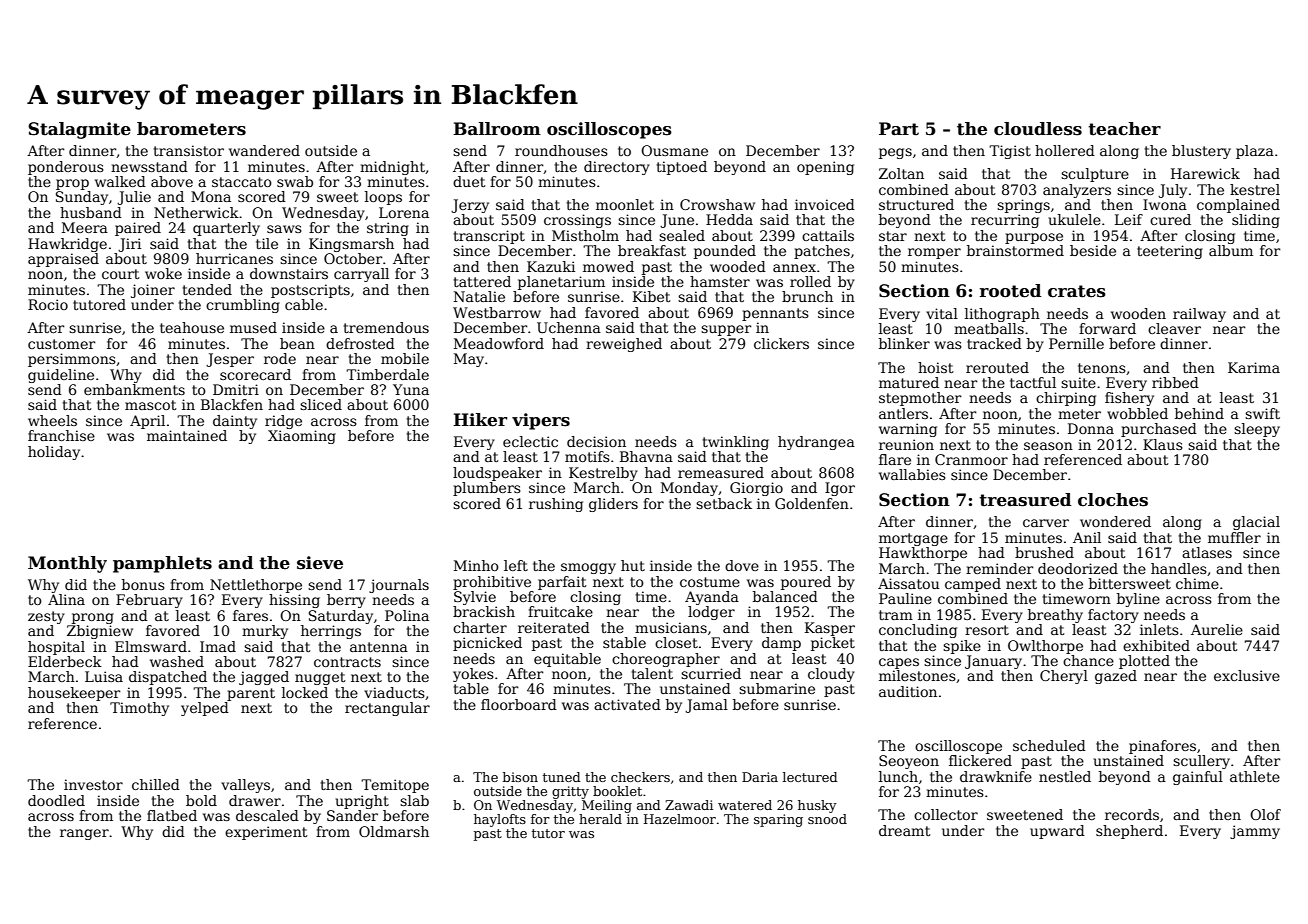  I want to click on sculpture, so click(1095, 175).
